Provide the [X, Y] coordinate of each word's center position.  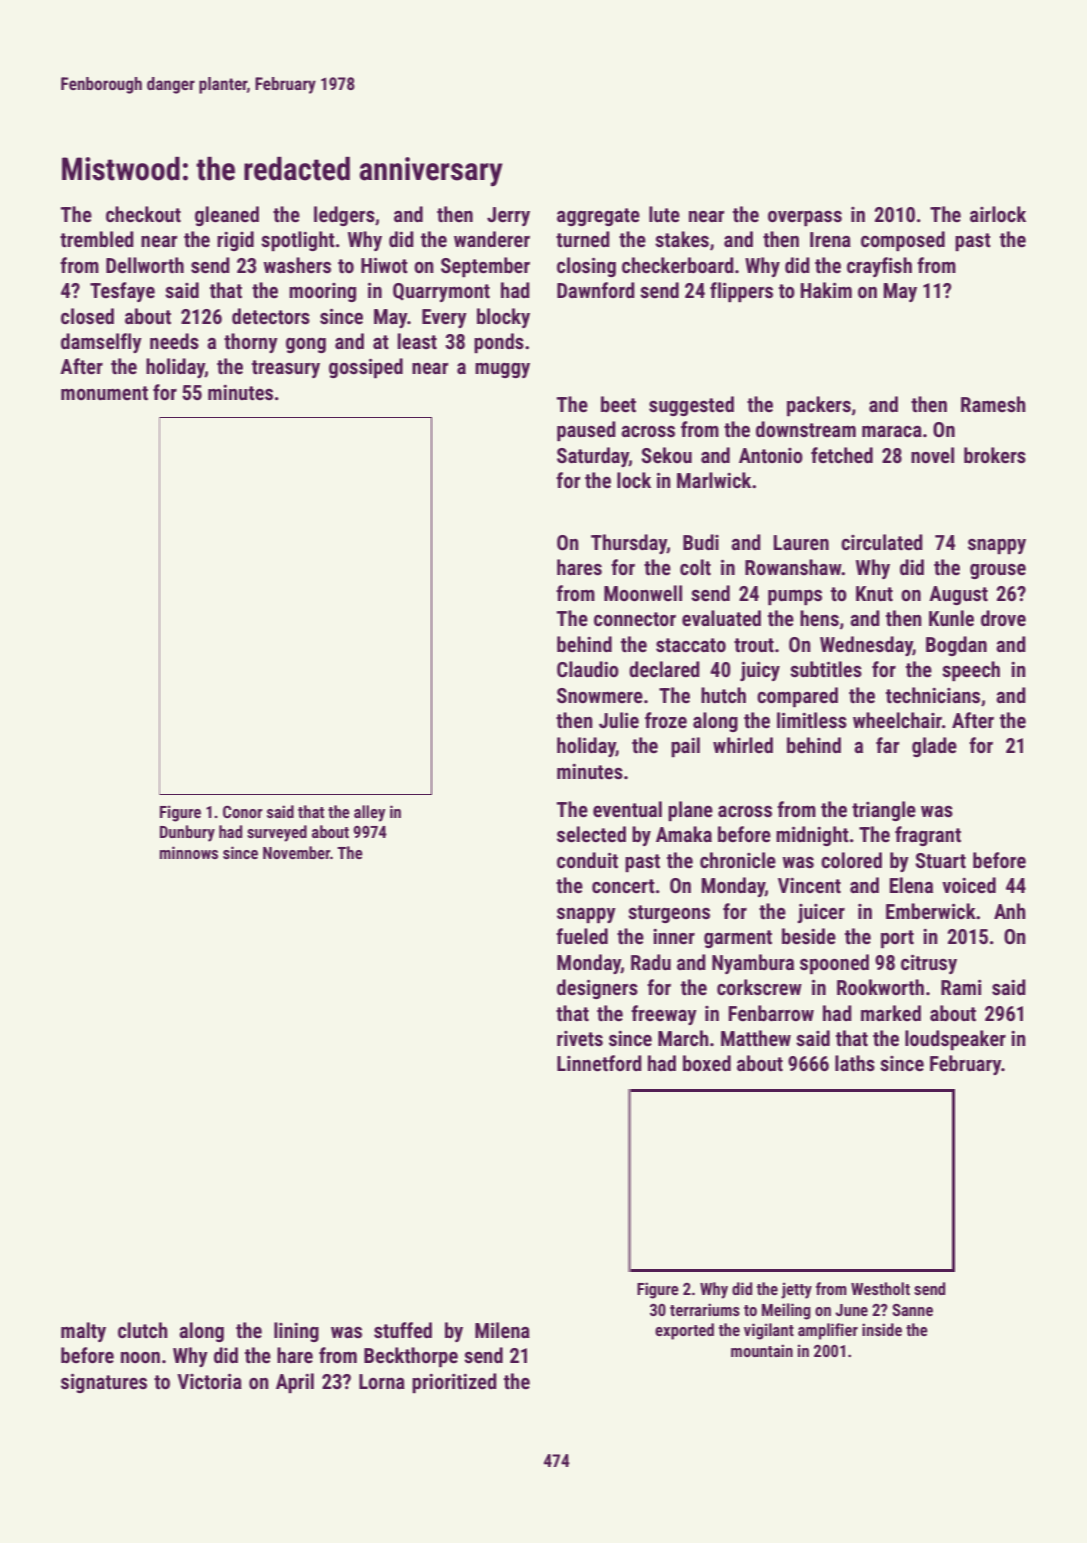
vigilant [769, 1331]
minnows [189, 852]
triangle [884, 811]
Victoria [209, 1381]
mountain [762, 1350]
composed [903, 241]
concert [623, 886]
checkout [143, 214]
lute [664, 214]
